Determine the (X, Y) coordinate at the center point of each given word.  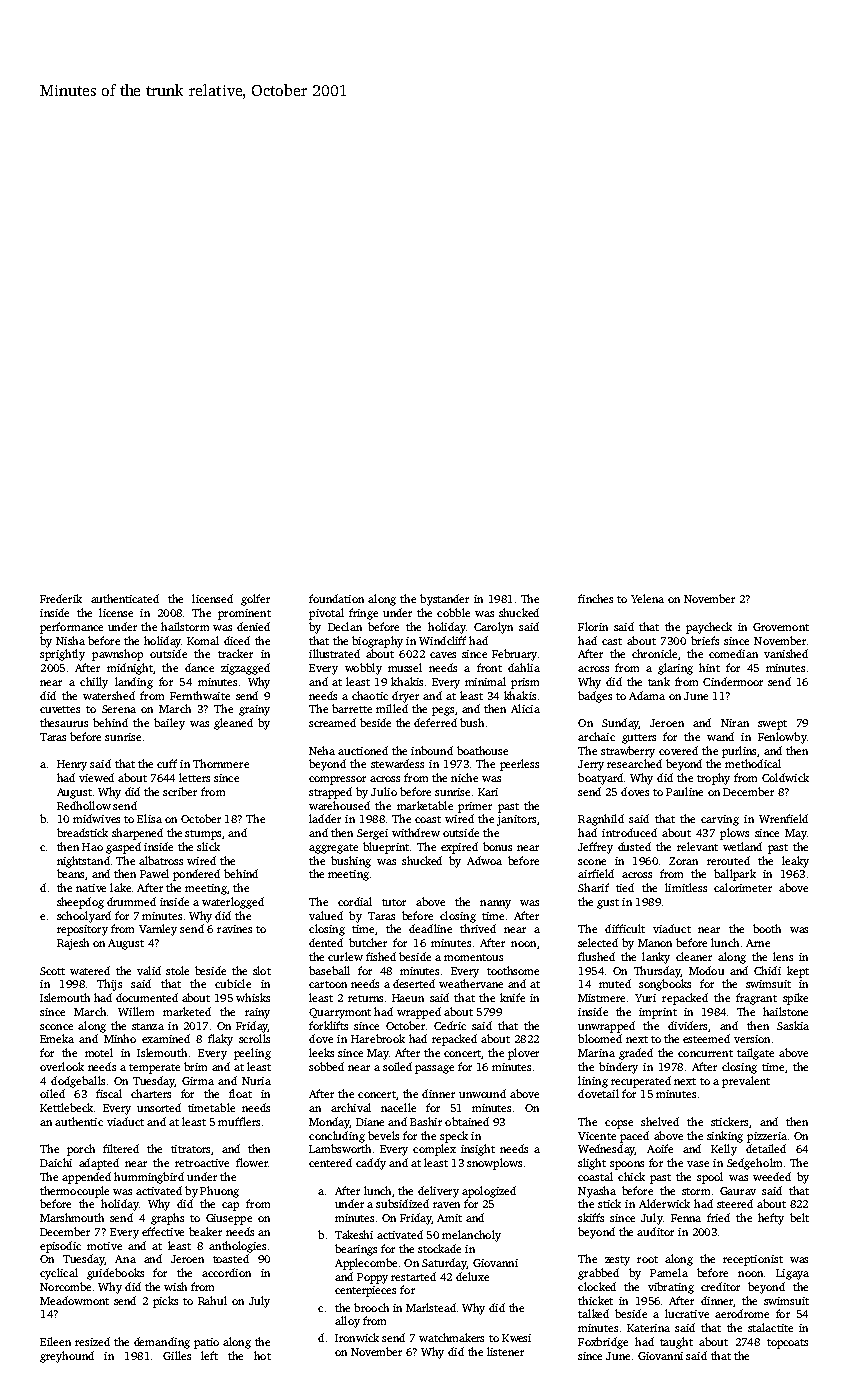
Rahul (212, 1300)
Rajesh (73, 944)
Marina (596, 1053)
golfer (255, 600)
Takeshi (354, 1234)
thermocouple (74, 1192)
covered (678, 750)
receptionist (753, 1260)
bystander (444, 600)
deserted (414, 983)
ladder (325, 818)
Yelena (647, 598)
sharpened (137, 834)
